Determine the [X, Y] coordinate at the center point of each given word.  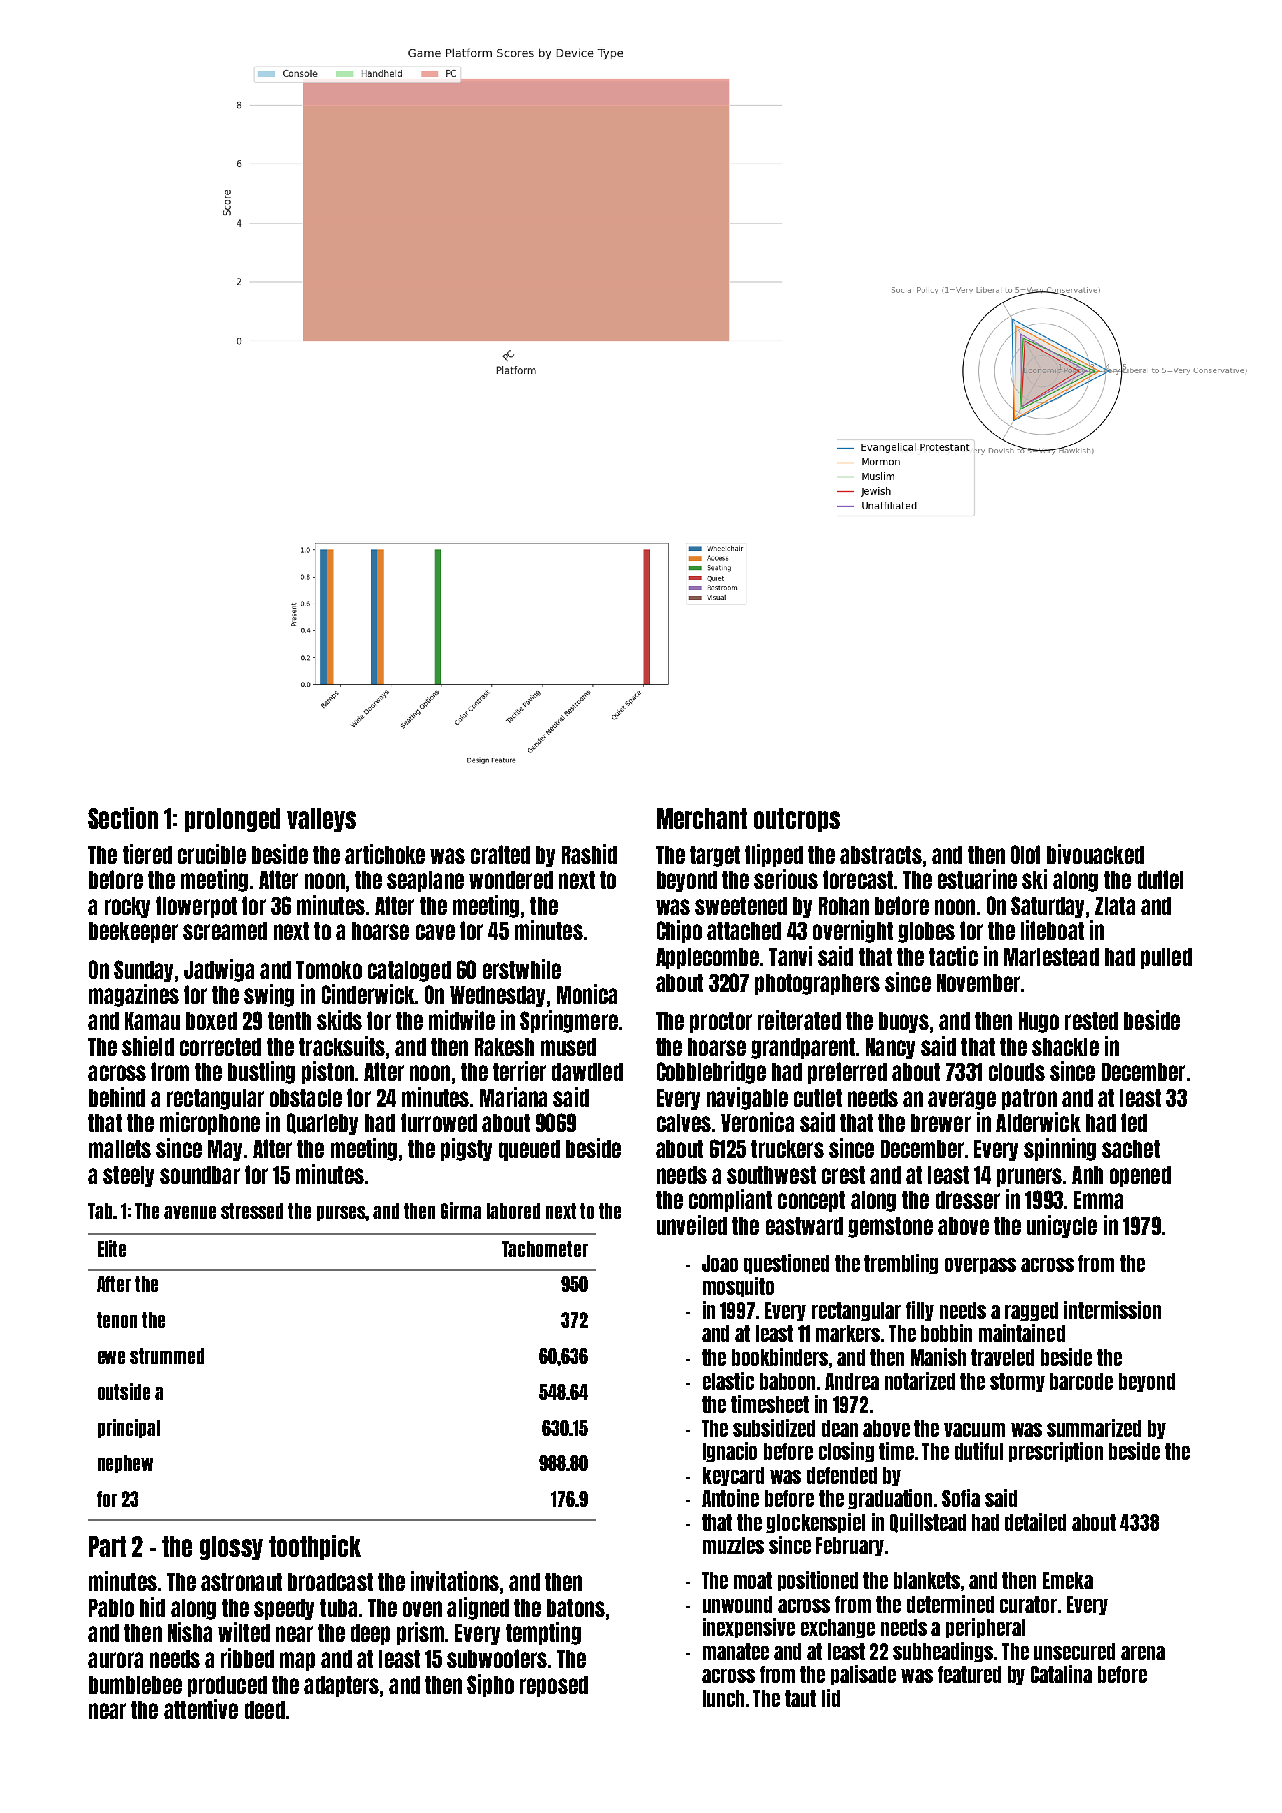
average [962, 1100]
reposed [554, 1686]
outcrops [797, 820]
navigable [747, 1098]
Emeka [1068, 1580]
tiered [147, 854]
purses [341, 1213]
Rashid [589, 854]
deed [265, 1710]
